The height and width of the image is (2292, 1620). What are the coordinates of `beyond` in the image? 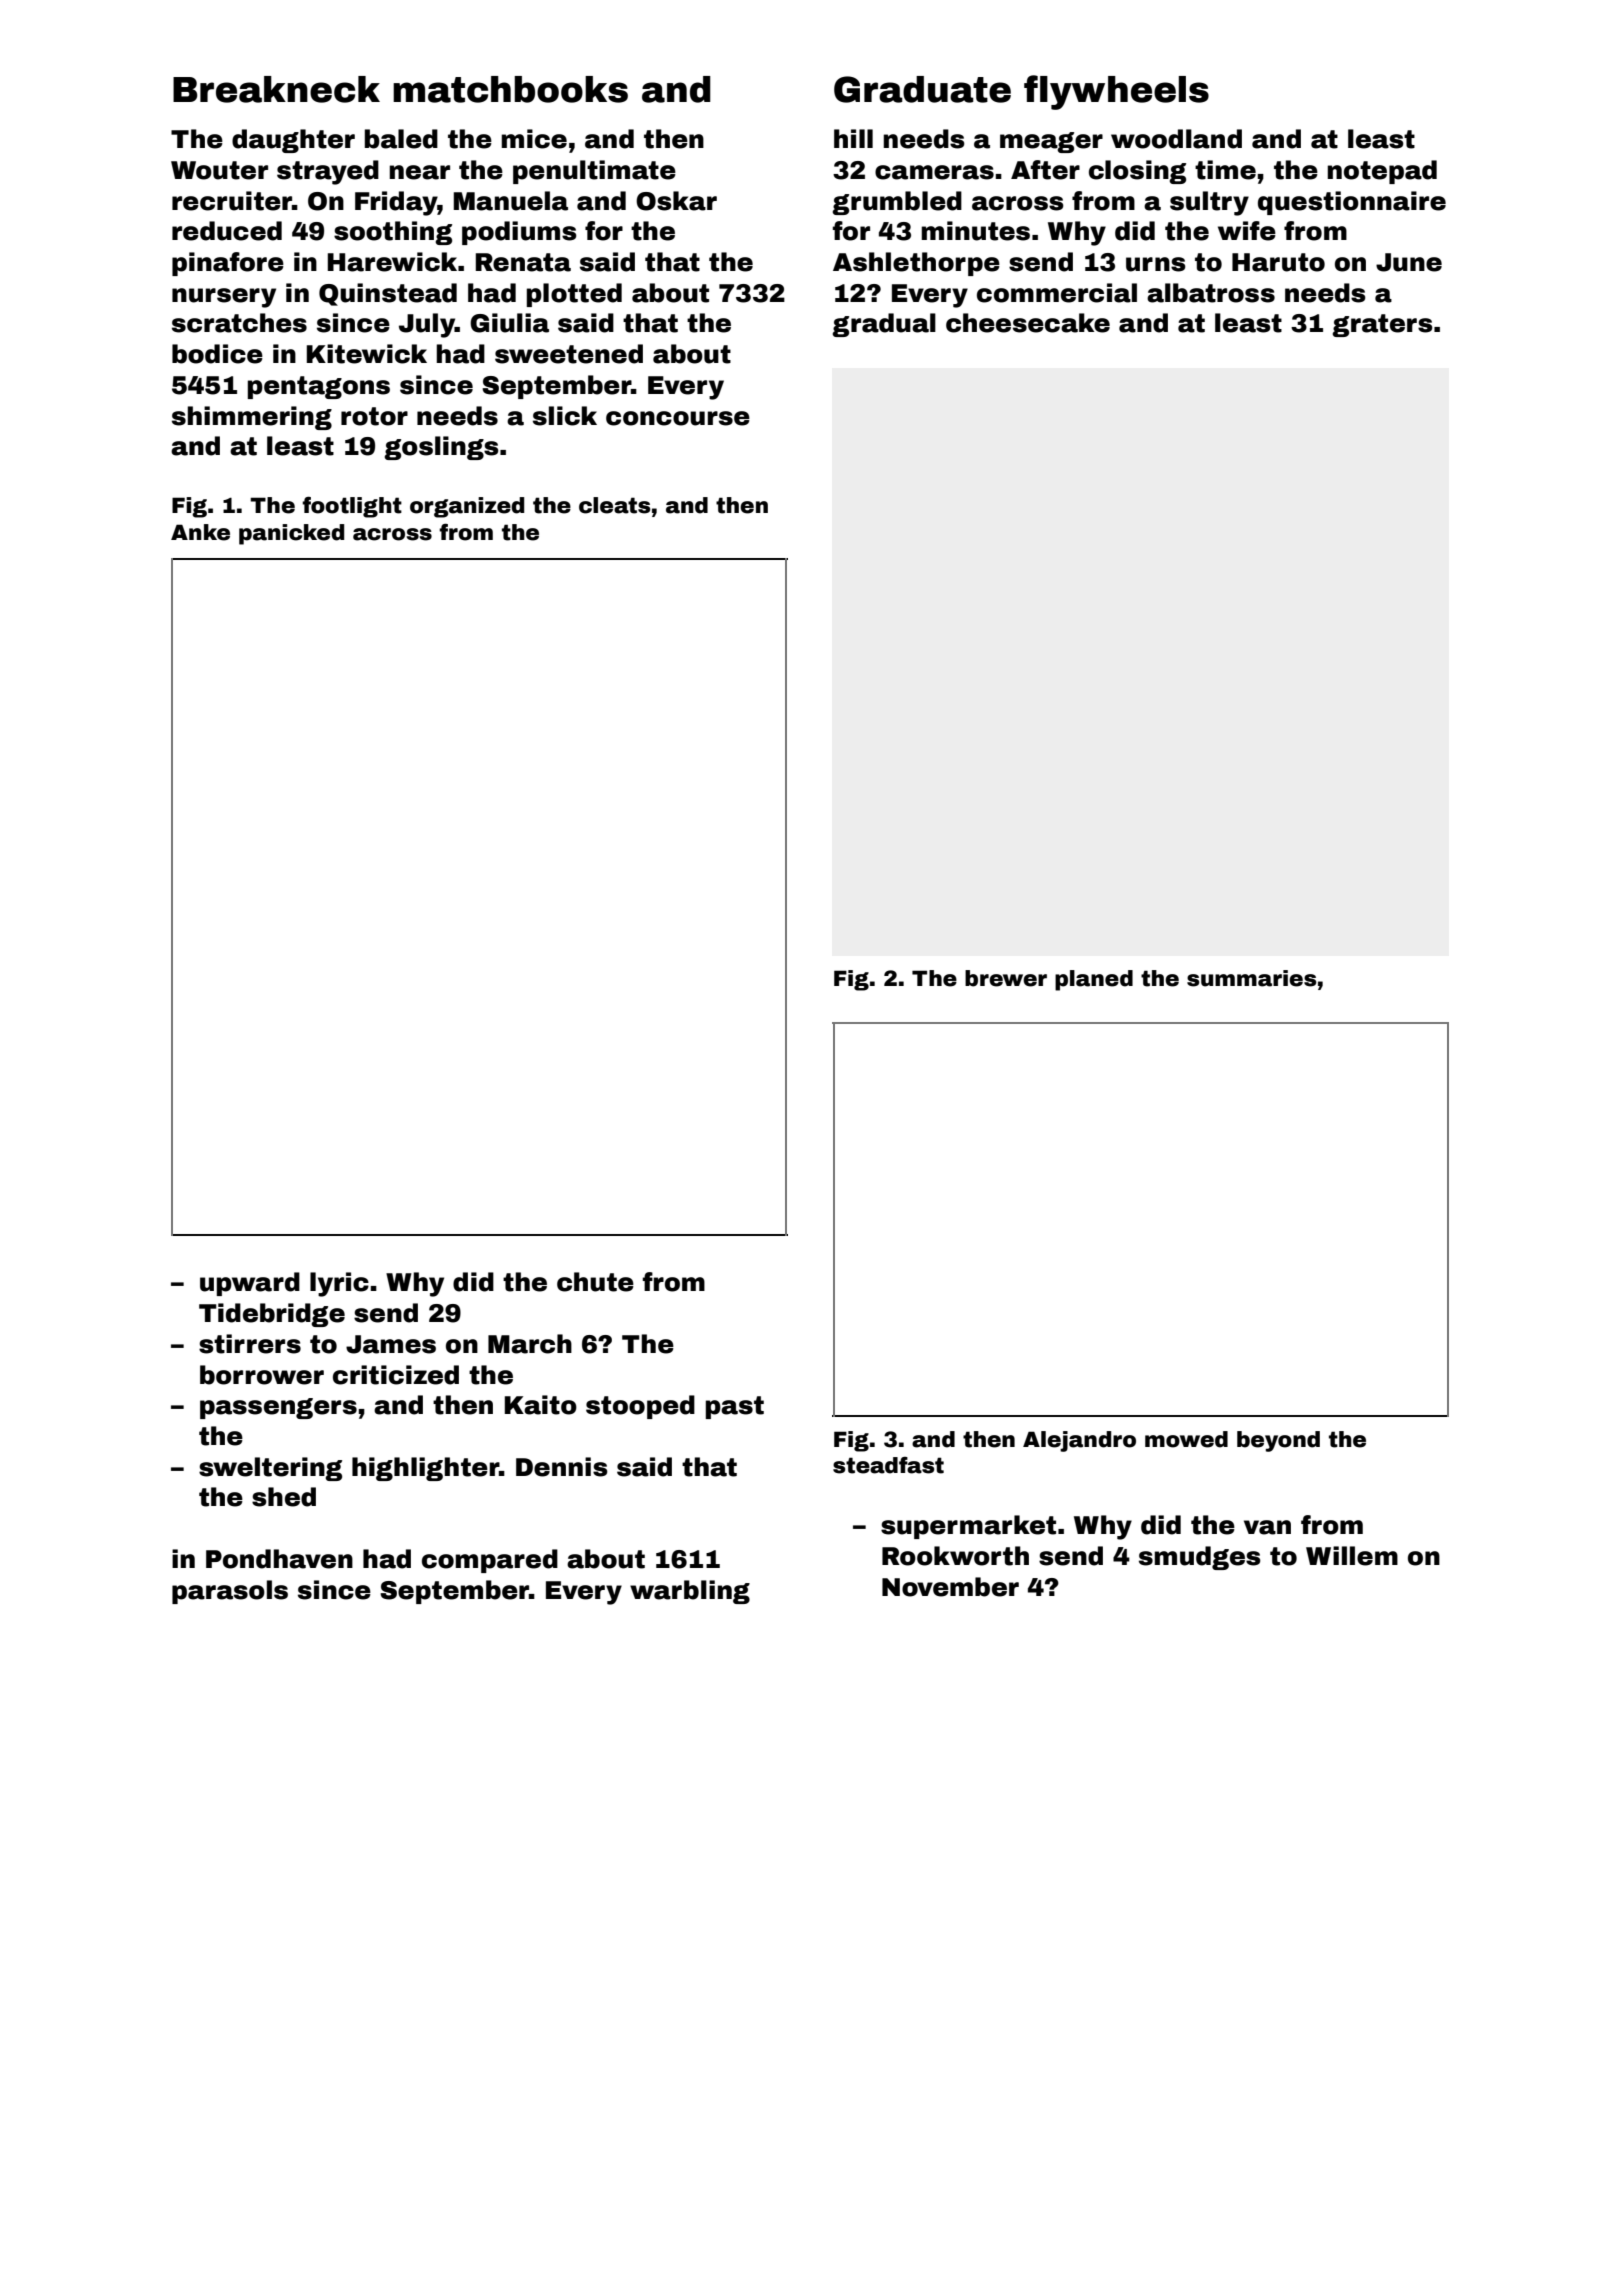 It's located at (1278, 1441).
